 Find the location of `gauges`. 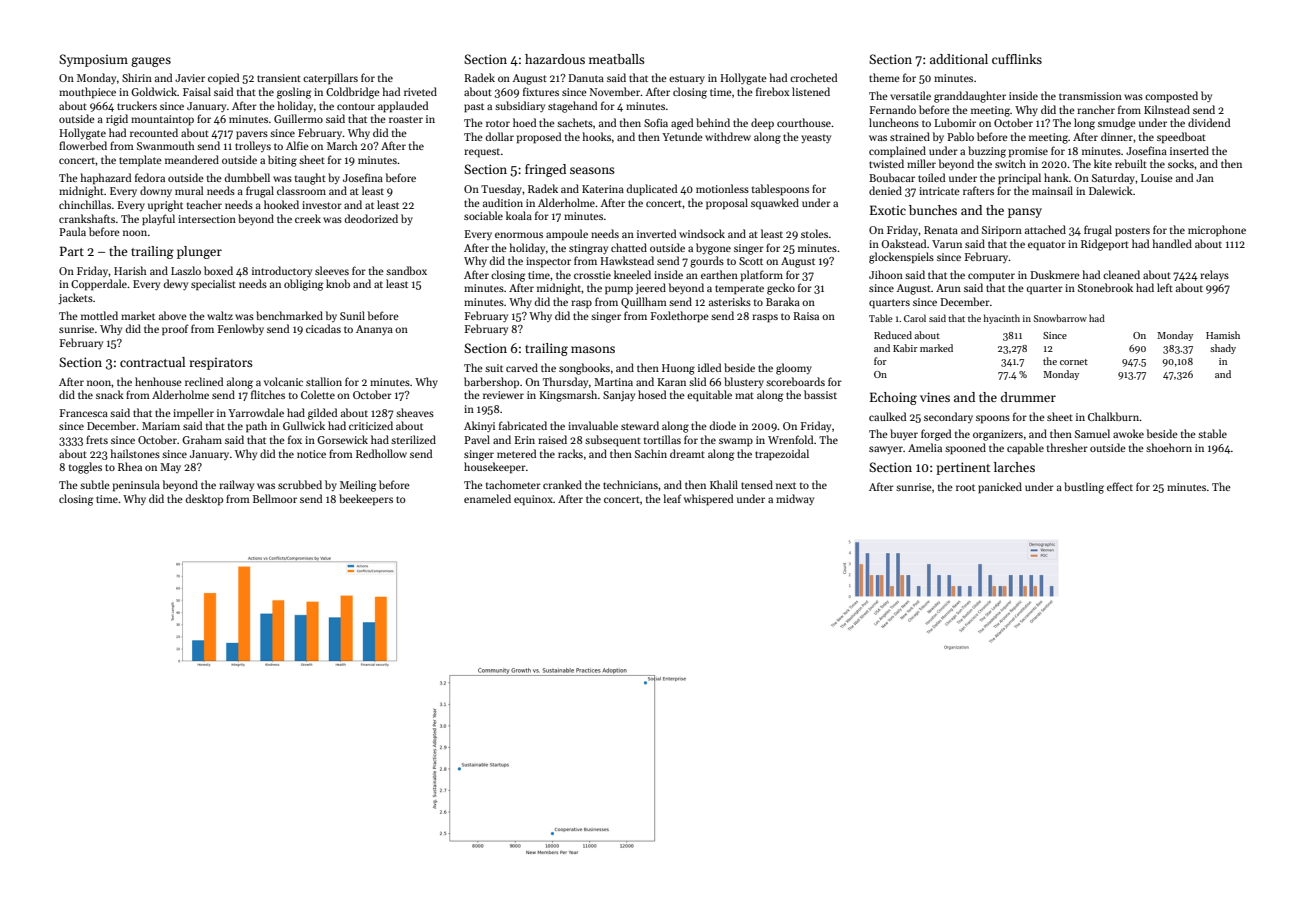

gauges is located at coordinates (151, 62).
